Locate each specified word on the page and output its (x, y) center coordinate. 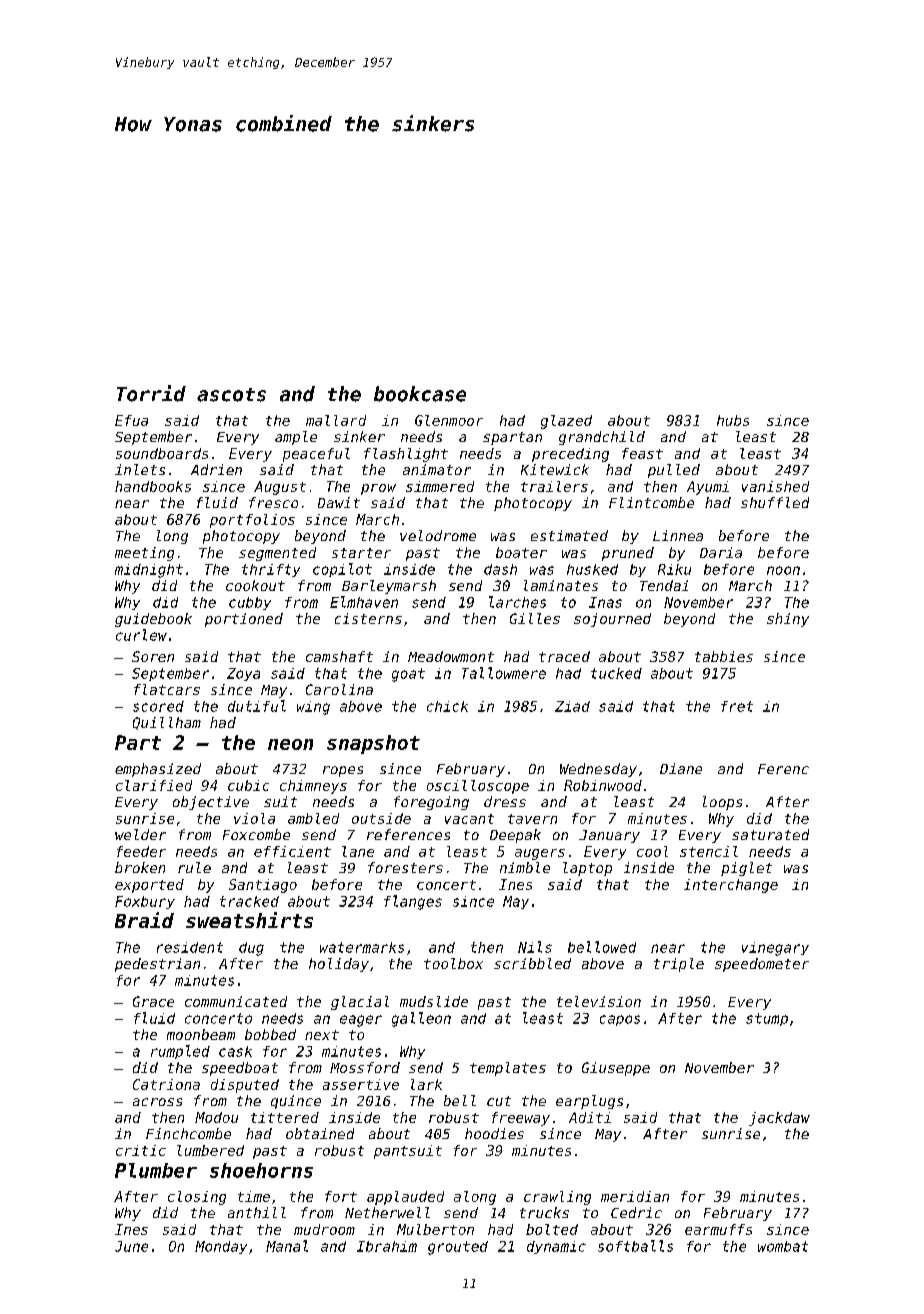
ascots (231, 395)
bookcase (420, 394)
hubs (733, 420)
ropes (343, 771)
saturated (770, 834)
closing (197, 1198)
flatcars (167, 689)
